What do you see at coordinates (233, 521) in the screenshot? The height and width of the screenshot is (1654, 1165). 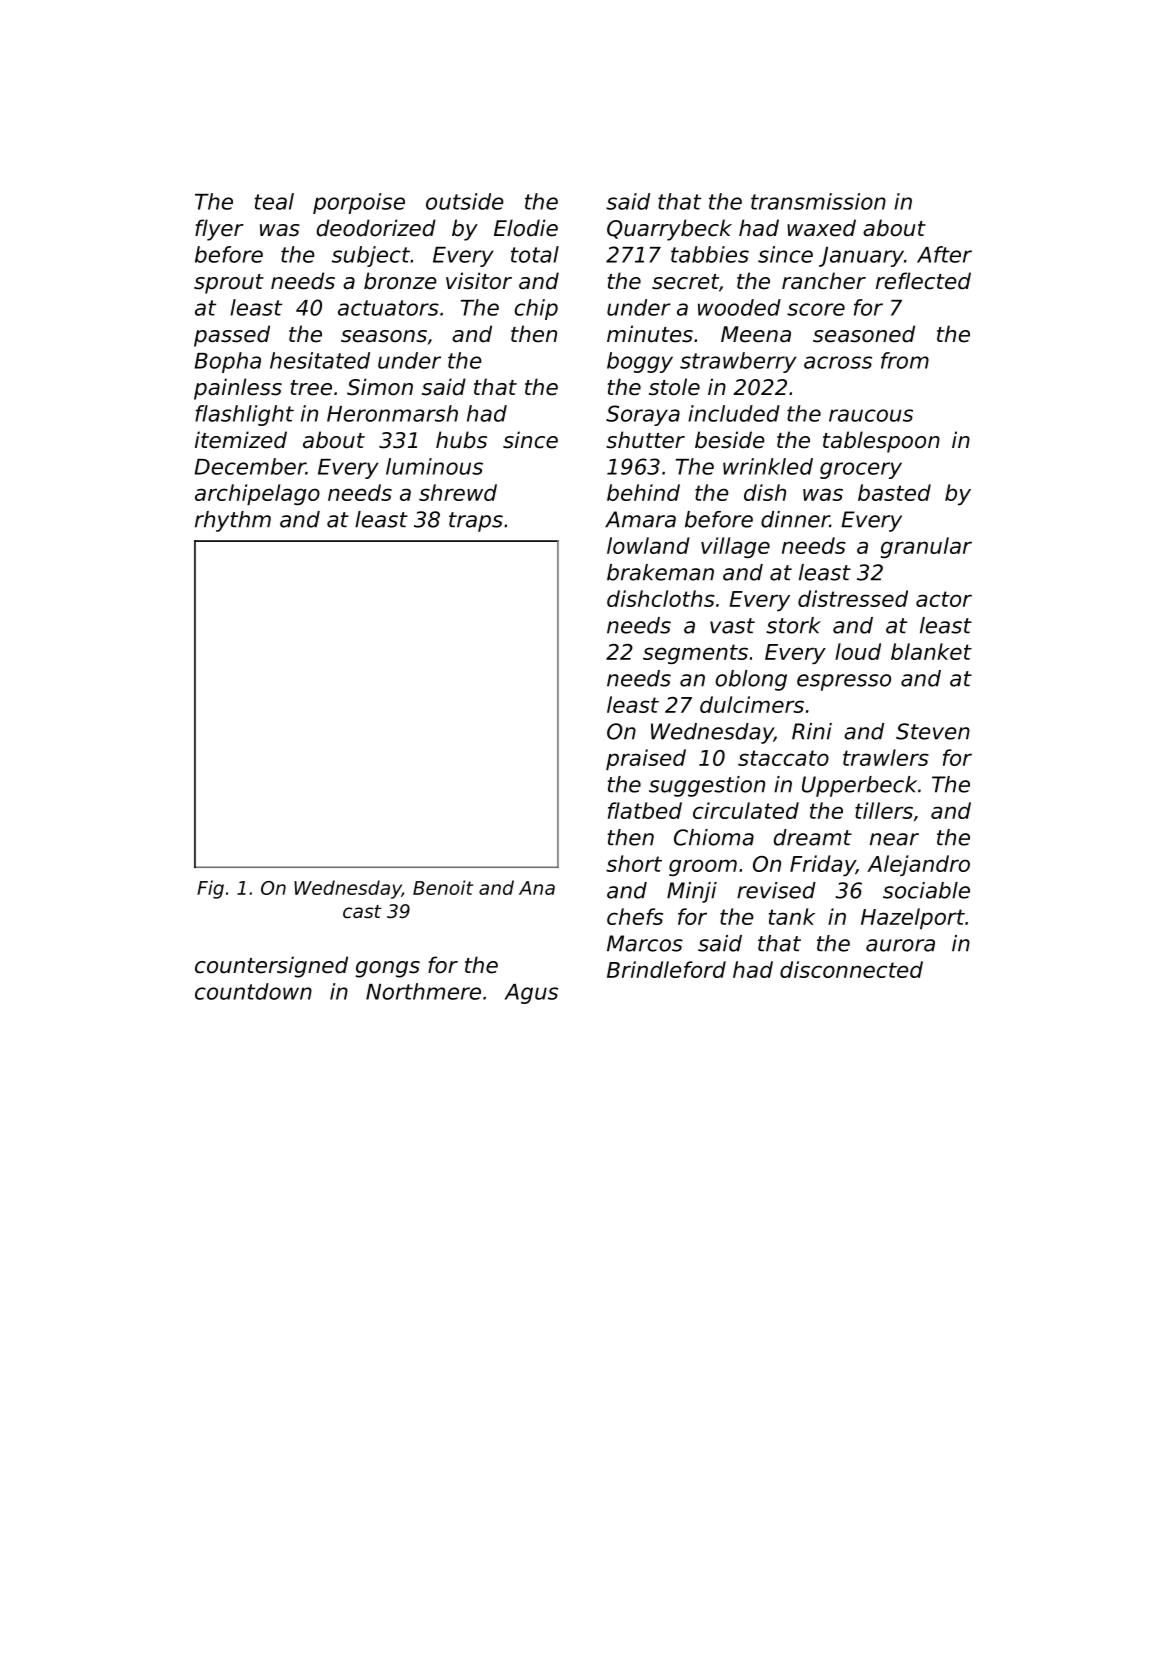 I see `rhythm` at bounding box center [233, 521].
